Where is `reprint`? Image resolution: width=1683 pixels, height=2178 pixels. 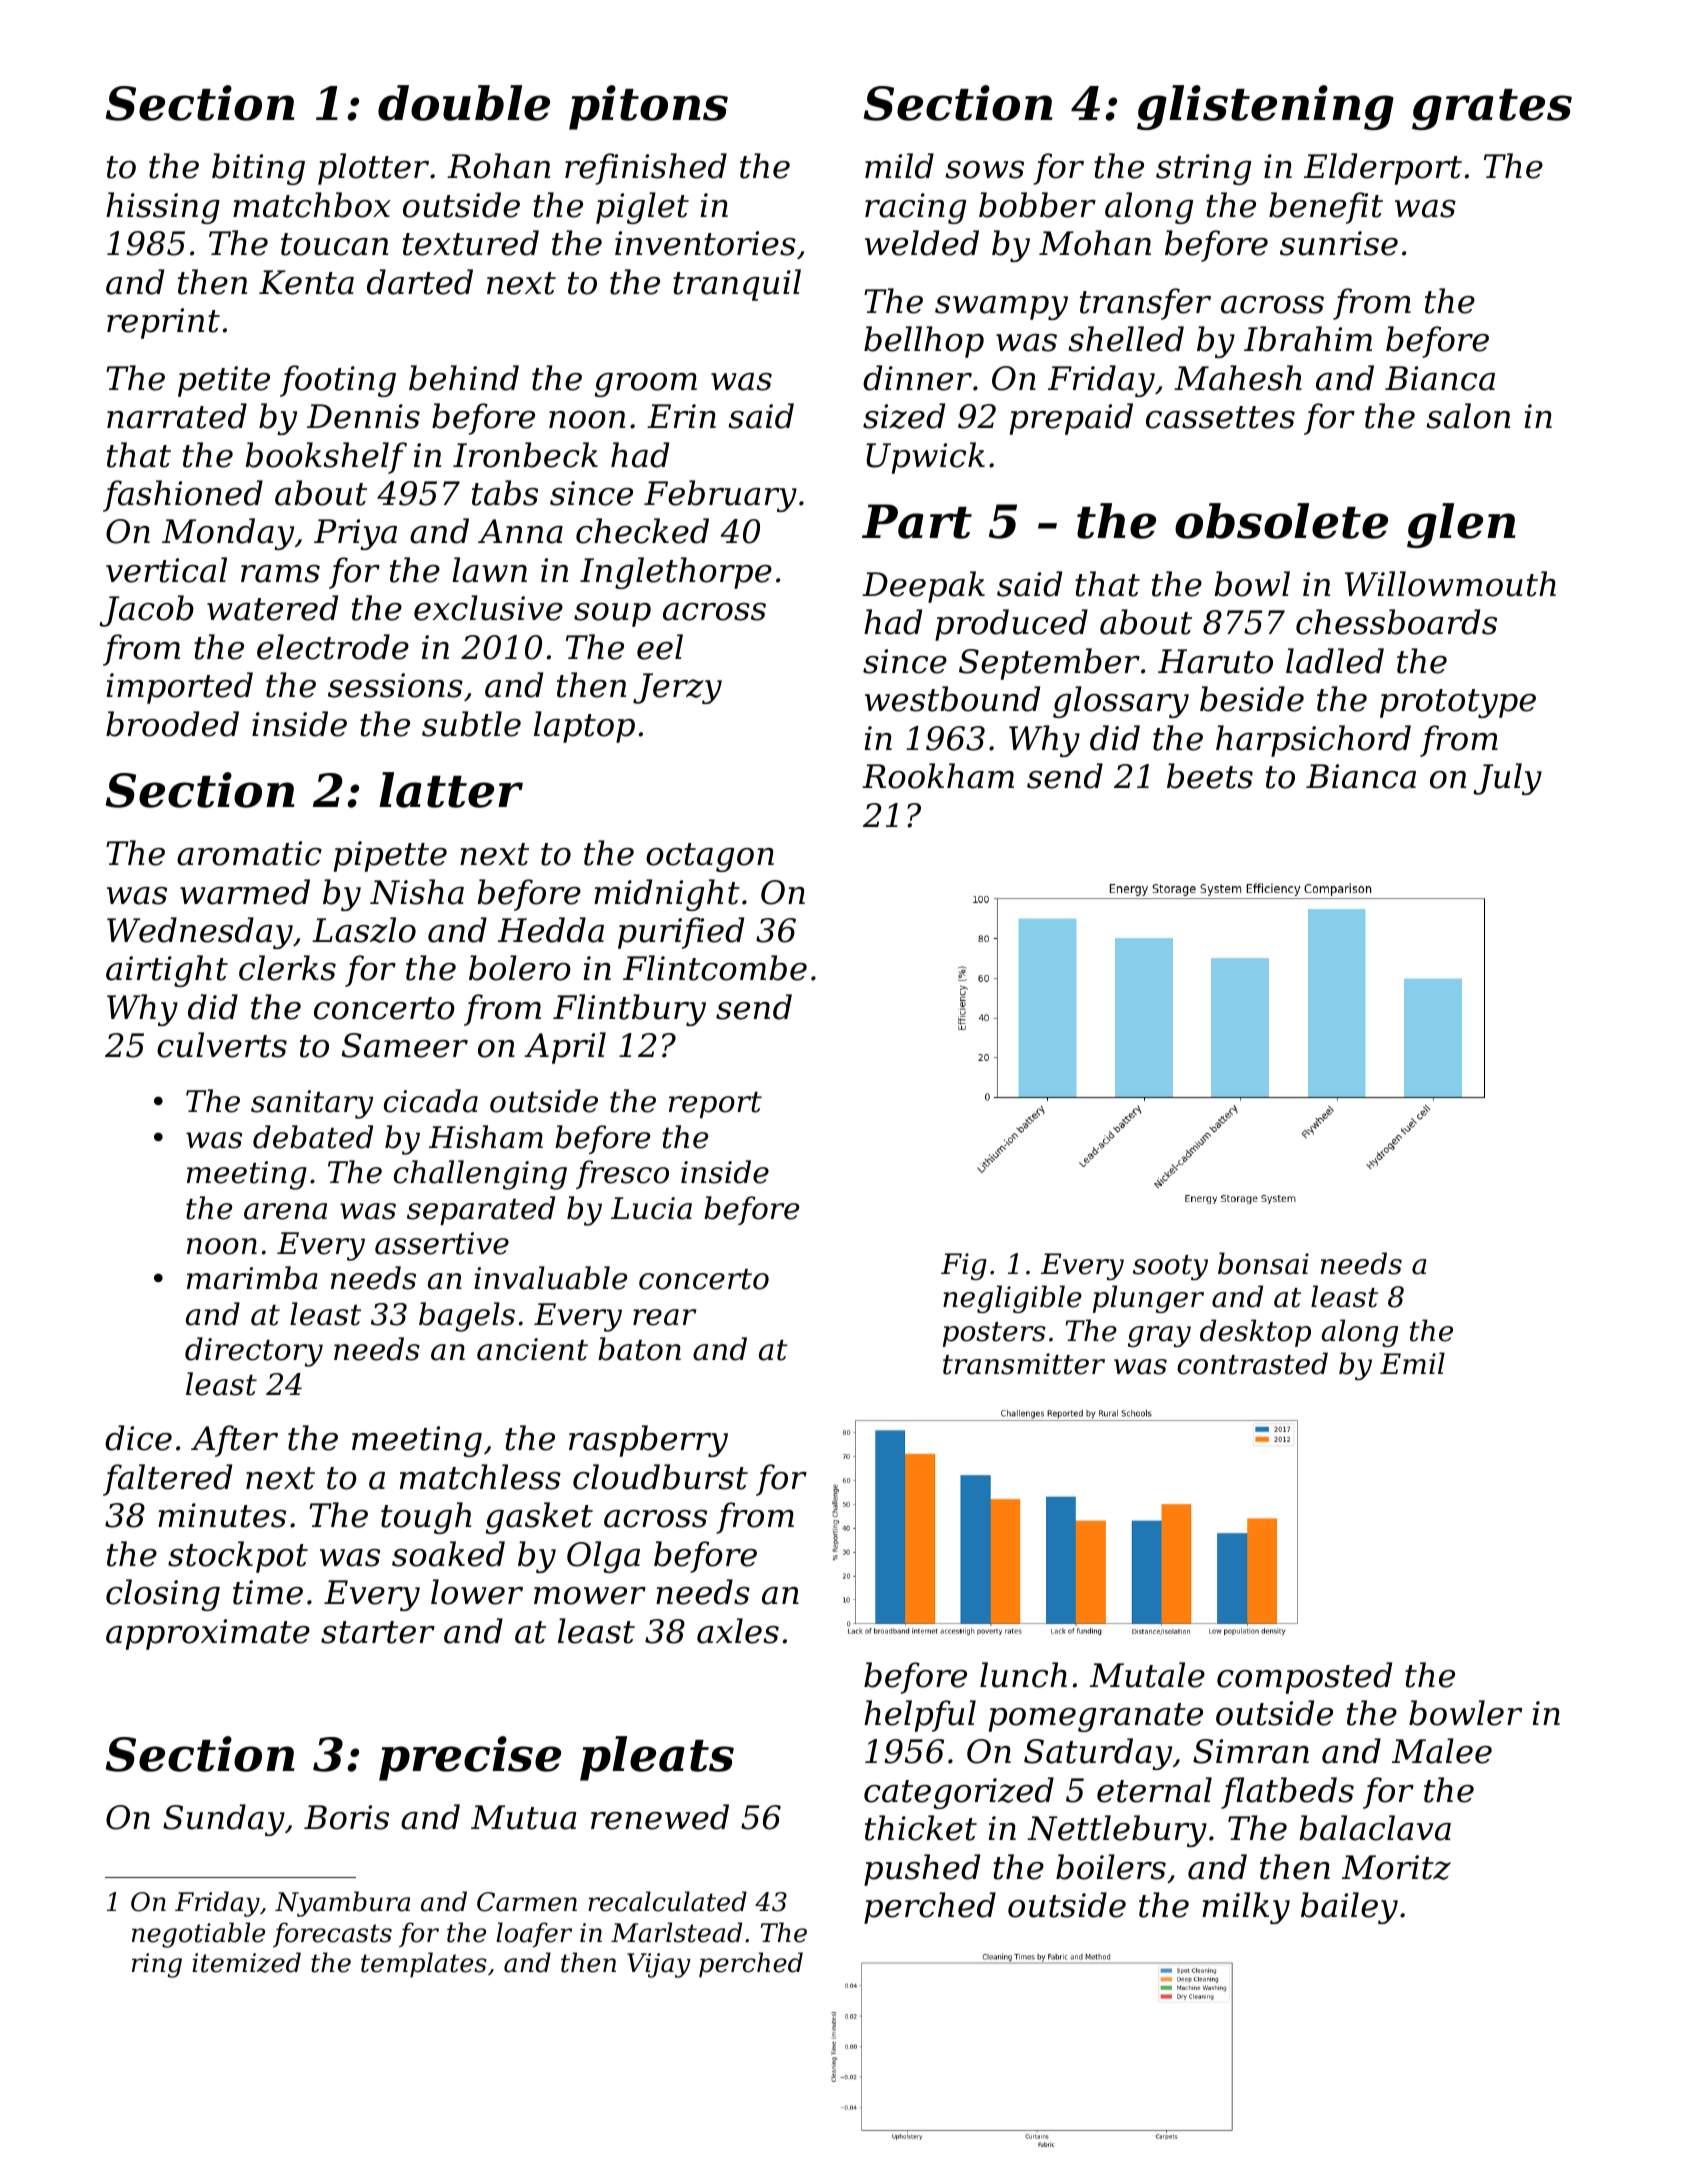
reprint is located at coordinates (163, 323).
